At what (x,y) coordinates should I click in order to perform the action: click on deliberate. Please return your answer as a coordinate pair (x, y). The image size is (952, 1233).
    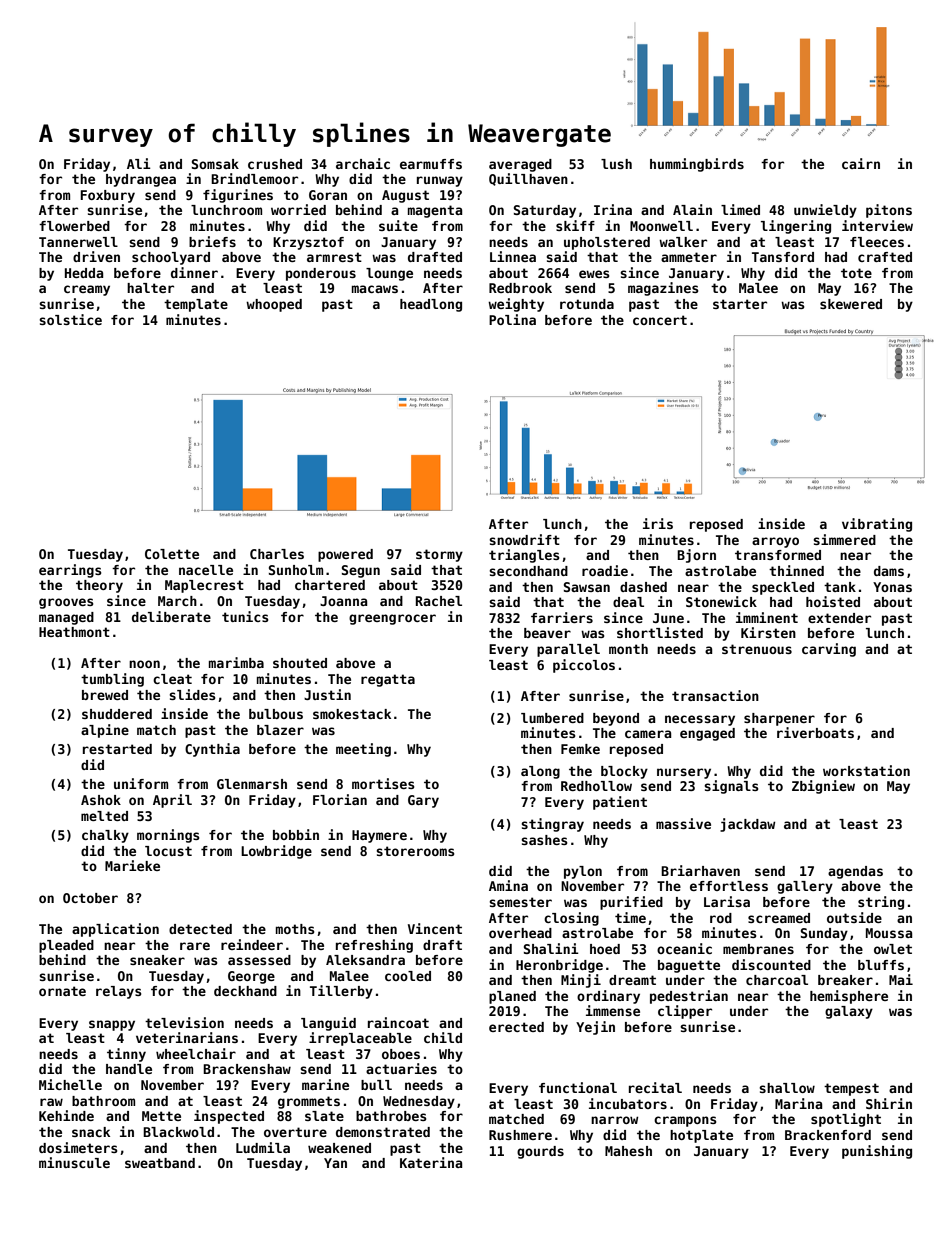
    Looking at the image, I should click on (171, 616).
